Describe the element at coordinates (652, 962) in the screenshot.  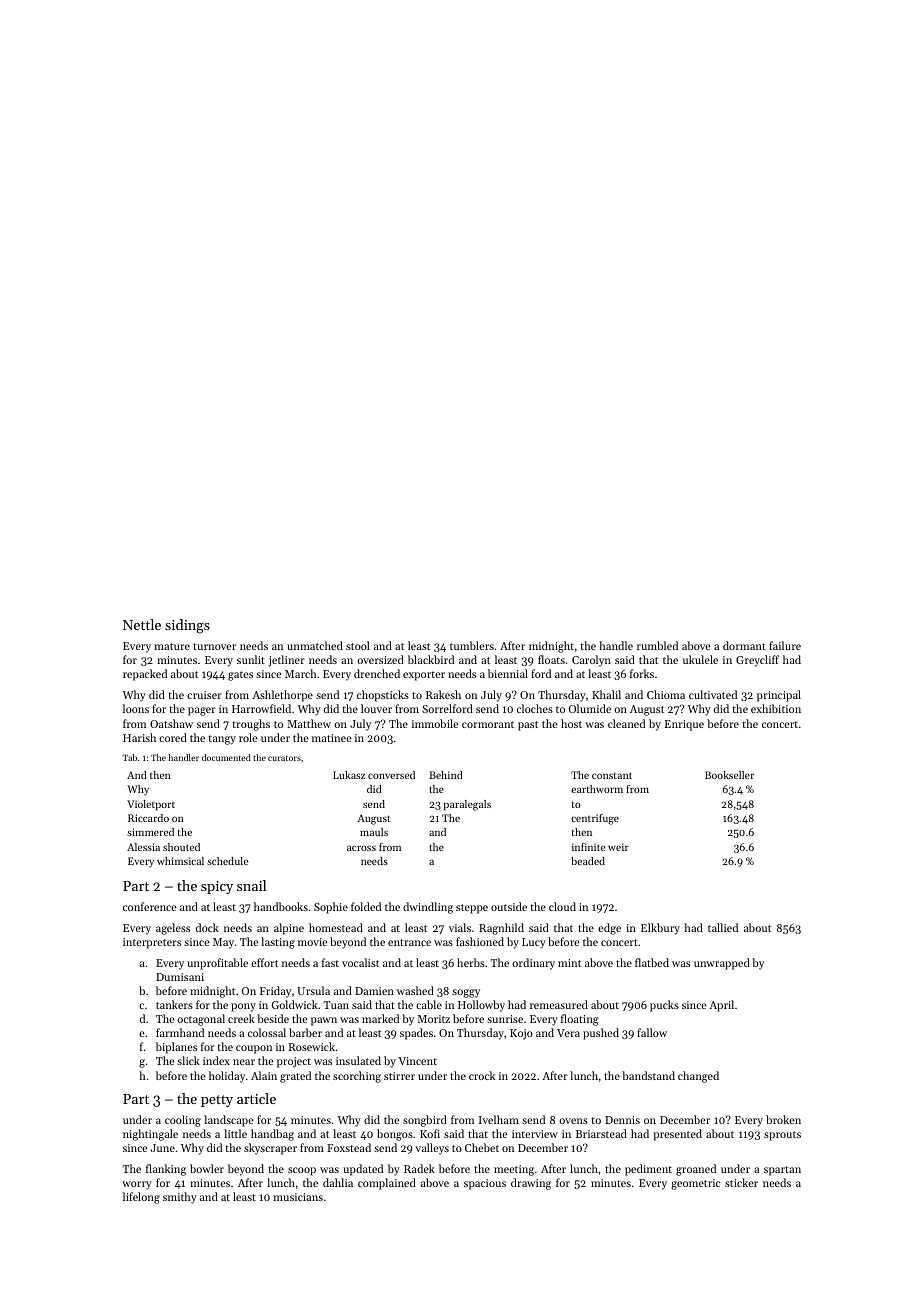
I see `flatbed` at that location.
